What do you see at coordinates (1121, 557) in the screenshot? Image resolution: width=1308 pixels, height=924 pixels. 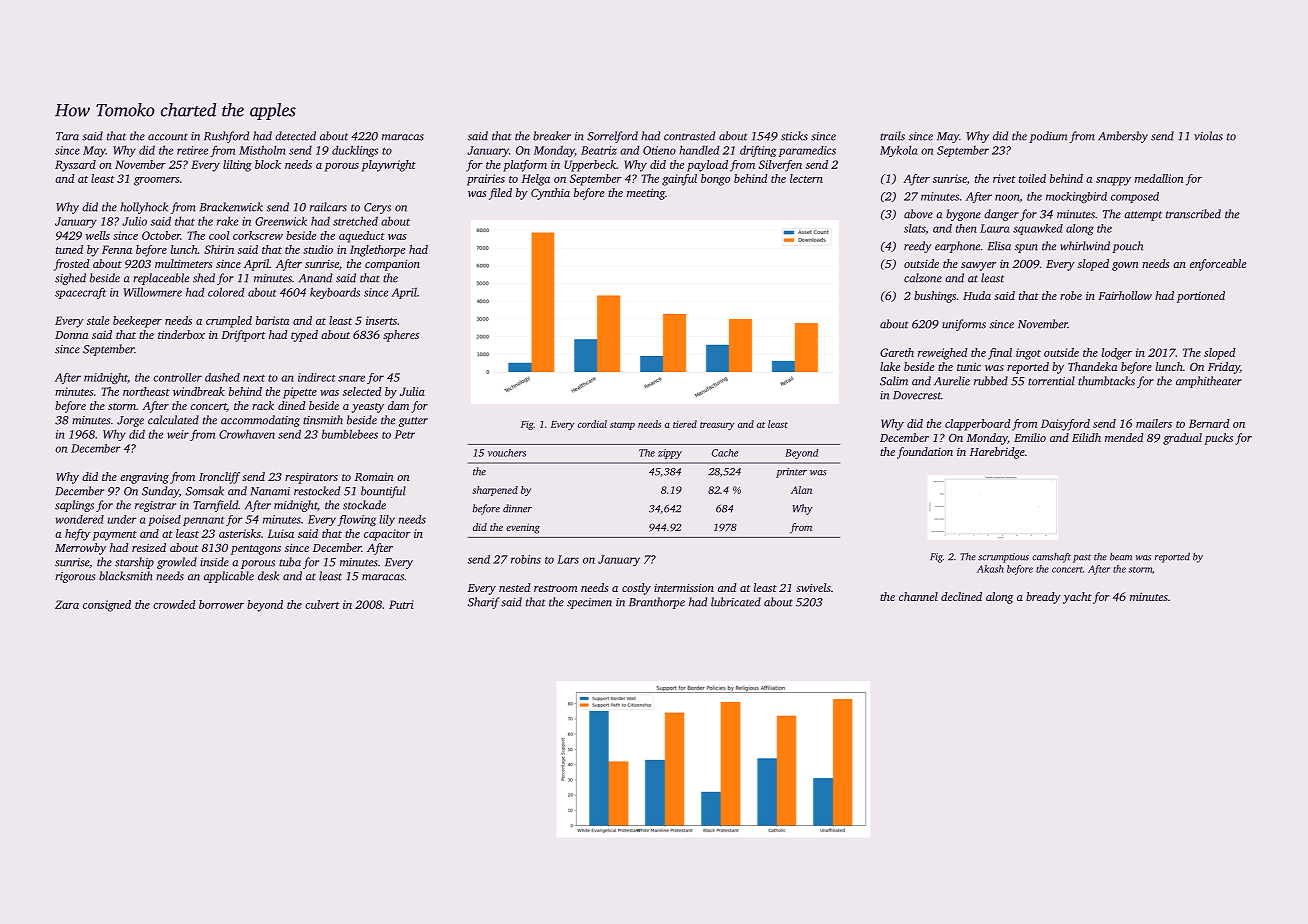 I see `beam` at bounding box center [1121, 557].
